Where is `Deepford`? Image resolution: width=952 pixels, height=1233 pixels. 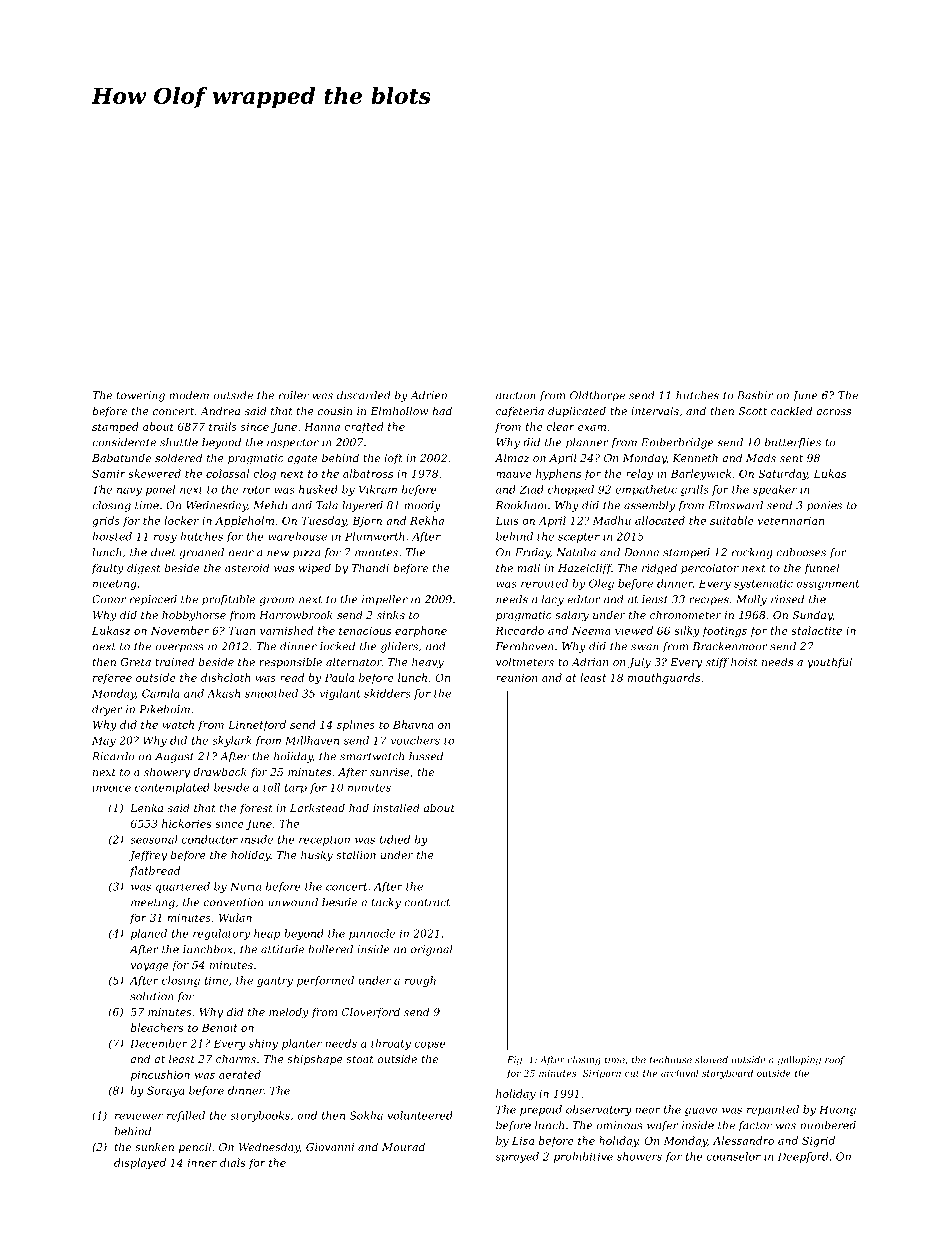 Deepford is located at coordinates (803, 1157).
